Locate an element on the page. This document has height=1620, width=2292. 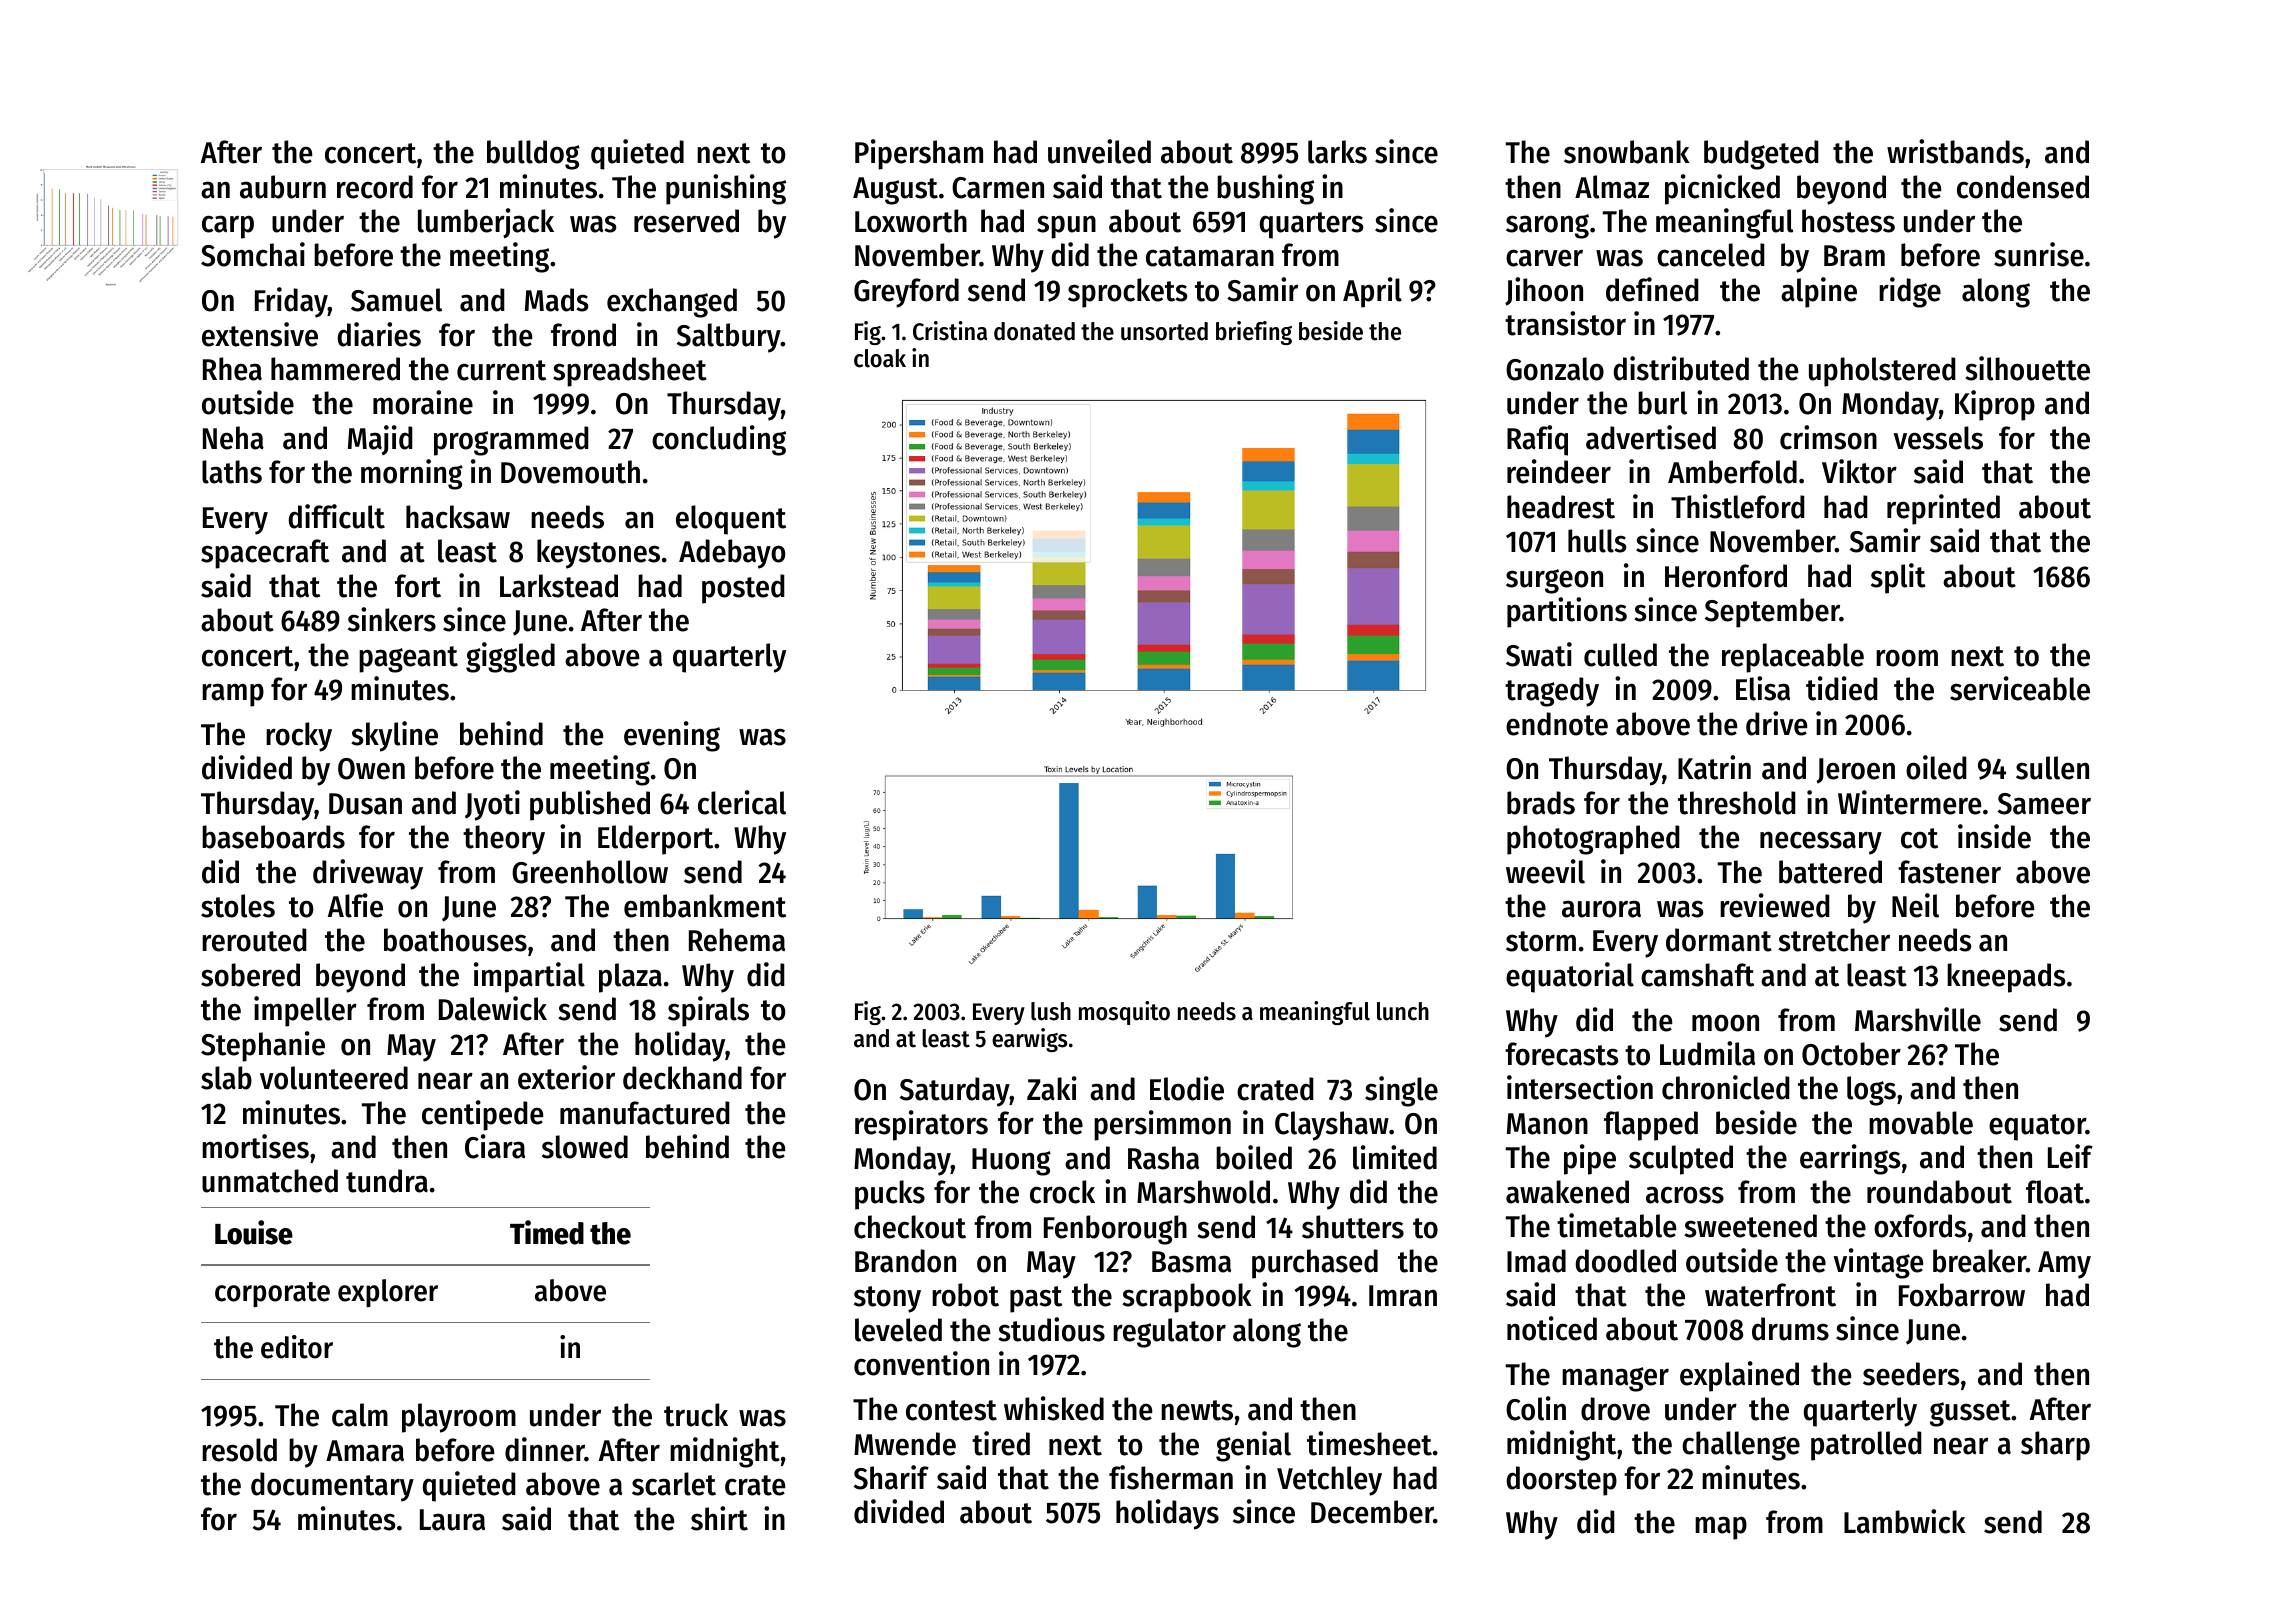
Laura is located at coordinates (452, 1520).
